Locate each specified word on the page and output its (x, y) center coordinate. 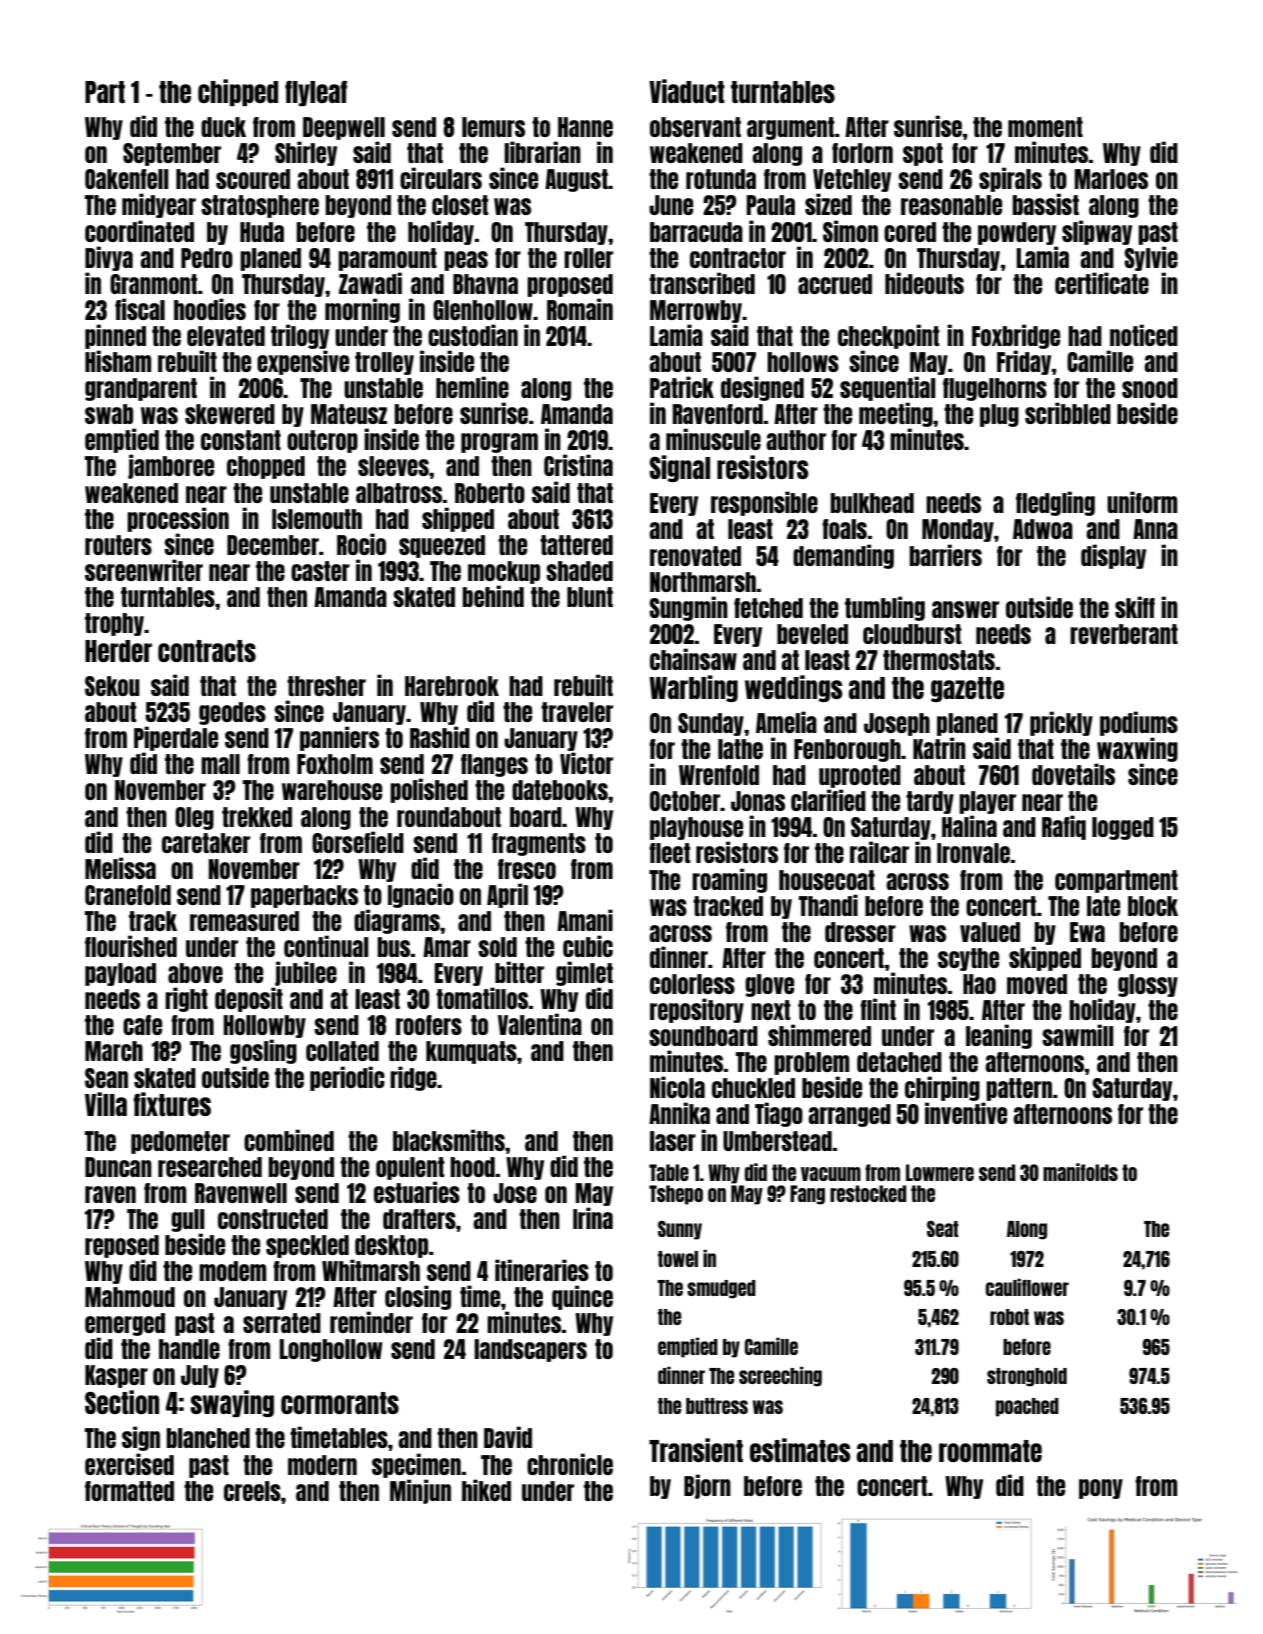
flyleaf (316, 93)
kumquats (471, 1052)
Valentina (540, 1024)
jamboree (171, 466)
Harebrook (452, 686)
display (1113, 556)
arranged (849, 1115)
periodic (347, 1078)
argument (791, 128)
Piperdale (176, 738)
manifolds (1080, 1172)
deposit (249, 999)
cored (910, 232)
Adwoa (1043, 529)
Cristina (578, 465)
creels (252, 1491)
